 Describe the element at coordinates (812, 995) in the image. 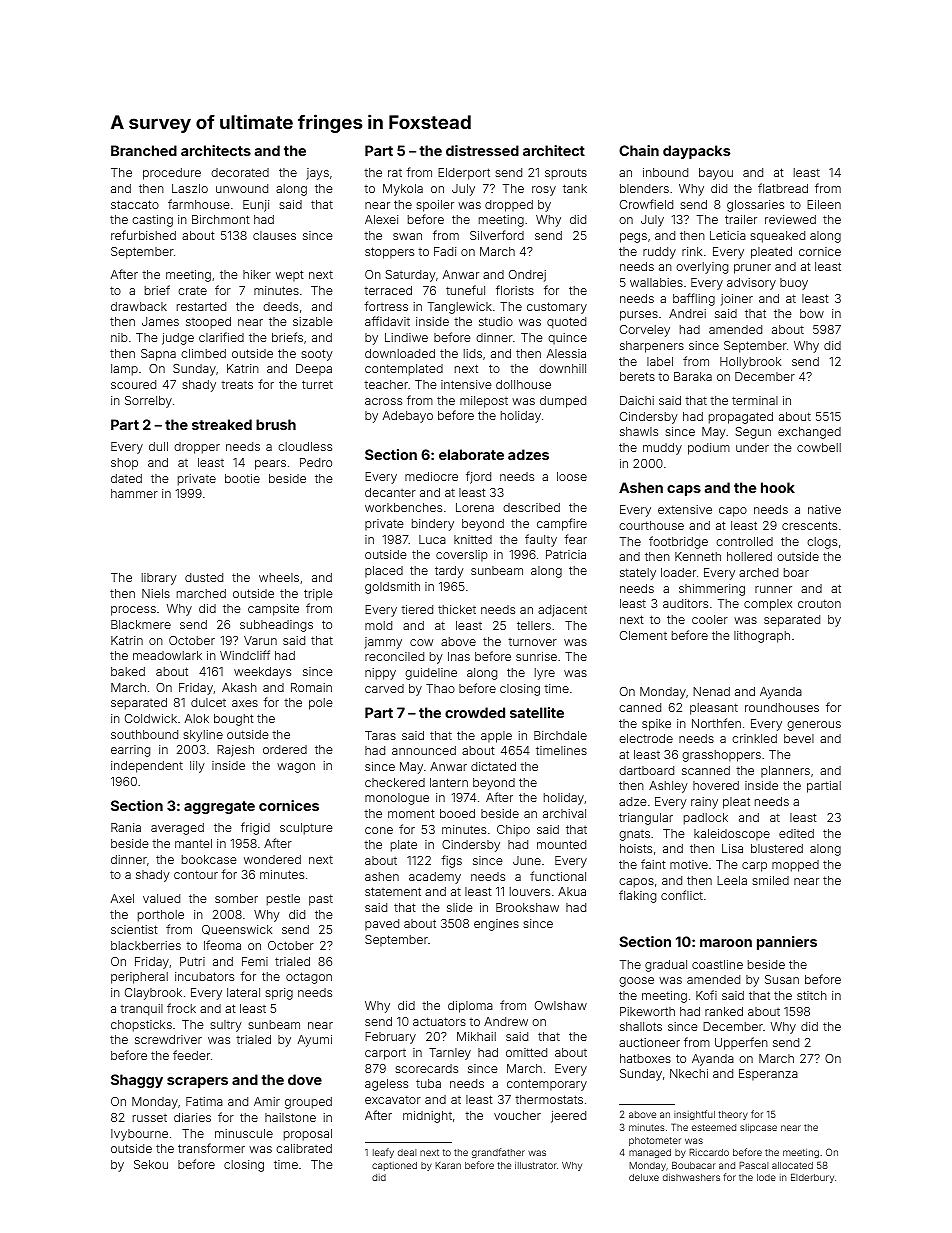

I see `stitch` at that location.
